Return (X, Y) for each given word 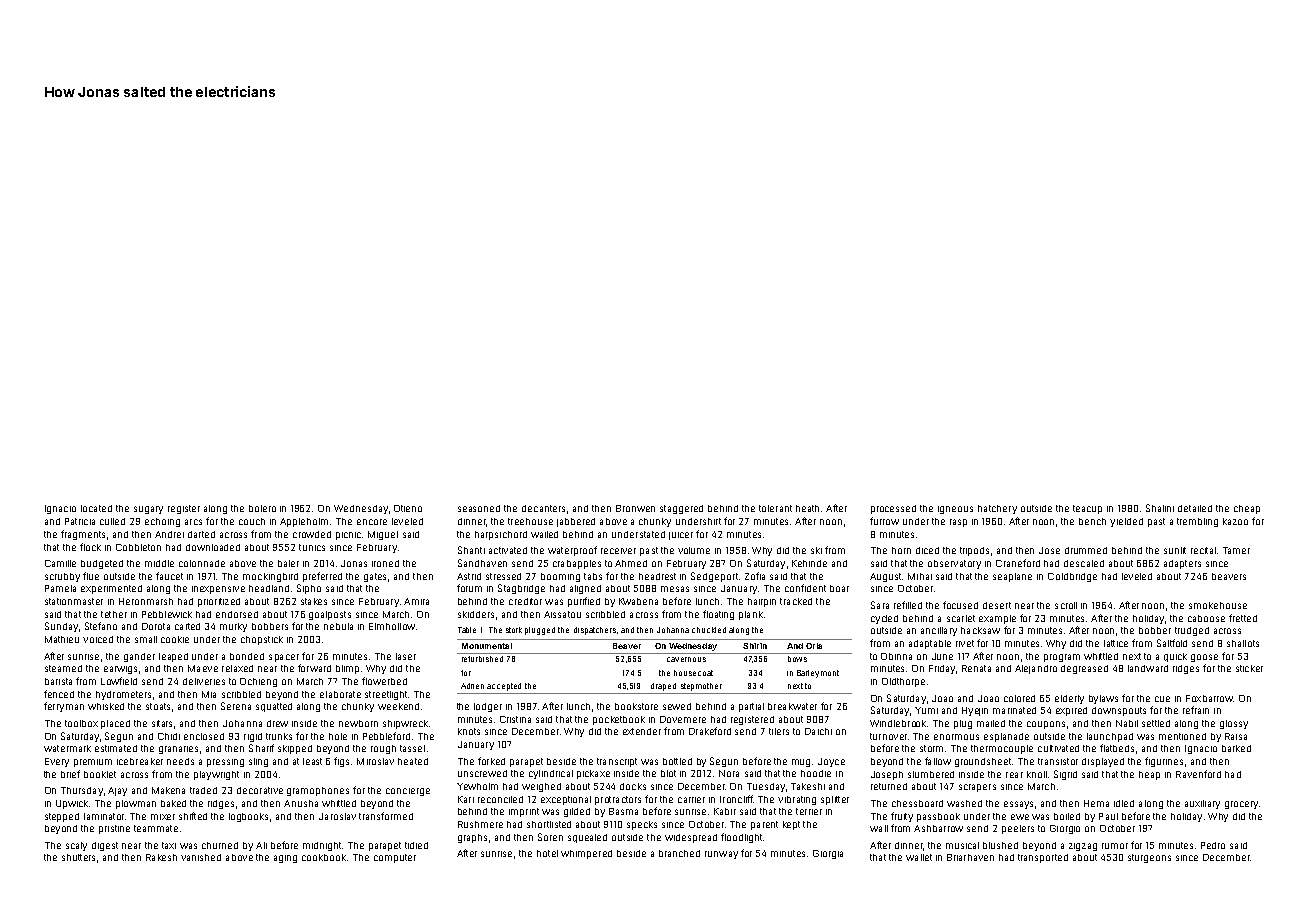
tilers (779, 731)
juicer (681, 536)
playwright (216, 775)
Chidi (169, 736)
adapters (1182, 564)
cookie (175, 639)
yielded (1126, 522)
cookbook (324, 857)
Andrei (169, 534)
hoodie (816, 773)
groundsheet (983, 762)
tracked (796, 601)
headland (269, 588)
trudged (1192, 631)
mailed (991, 723)
